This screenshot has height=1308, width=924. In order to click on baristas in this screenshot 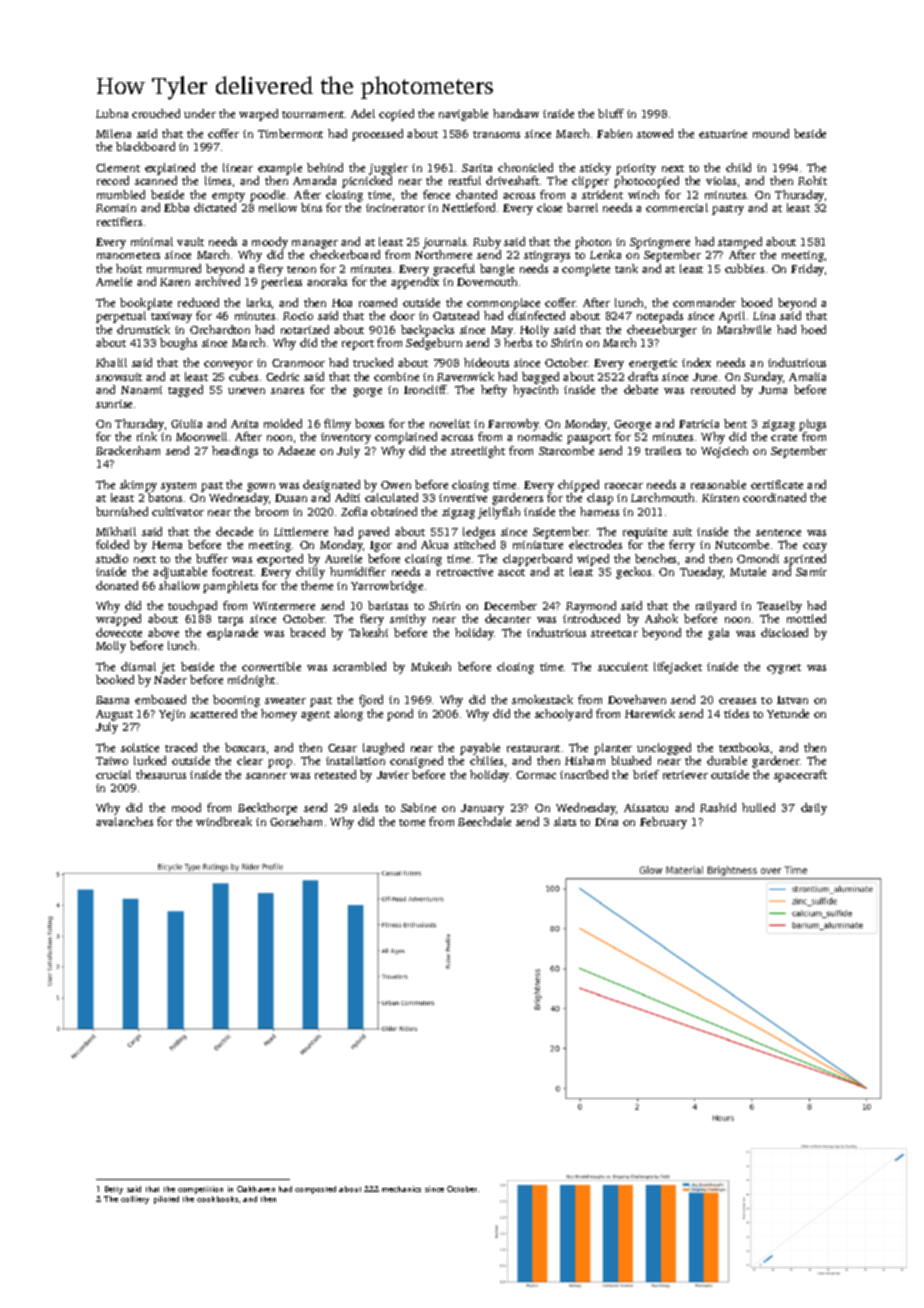, I will do `click(388, 605)`.
